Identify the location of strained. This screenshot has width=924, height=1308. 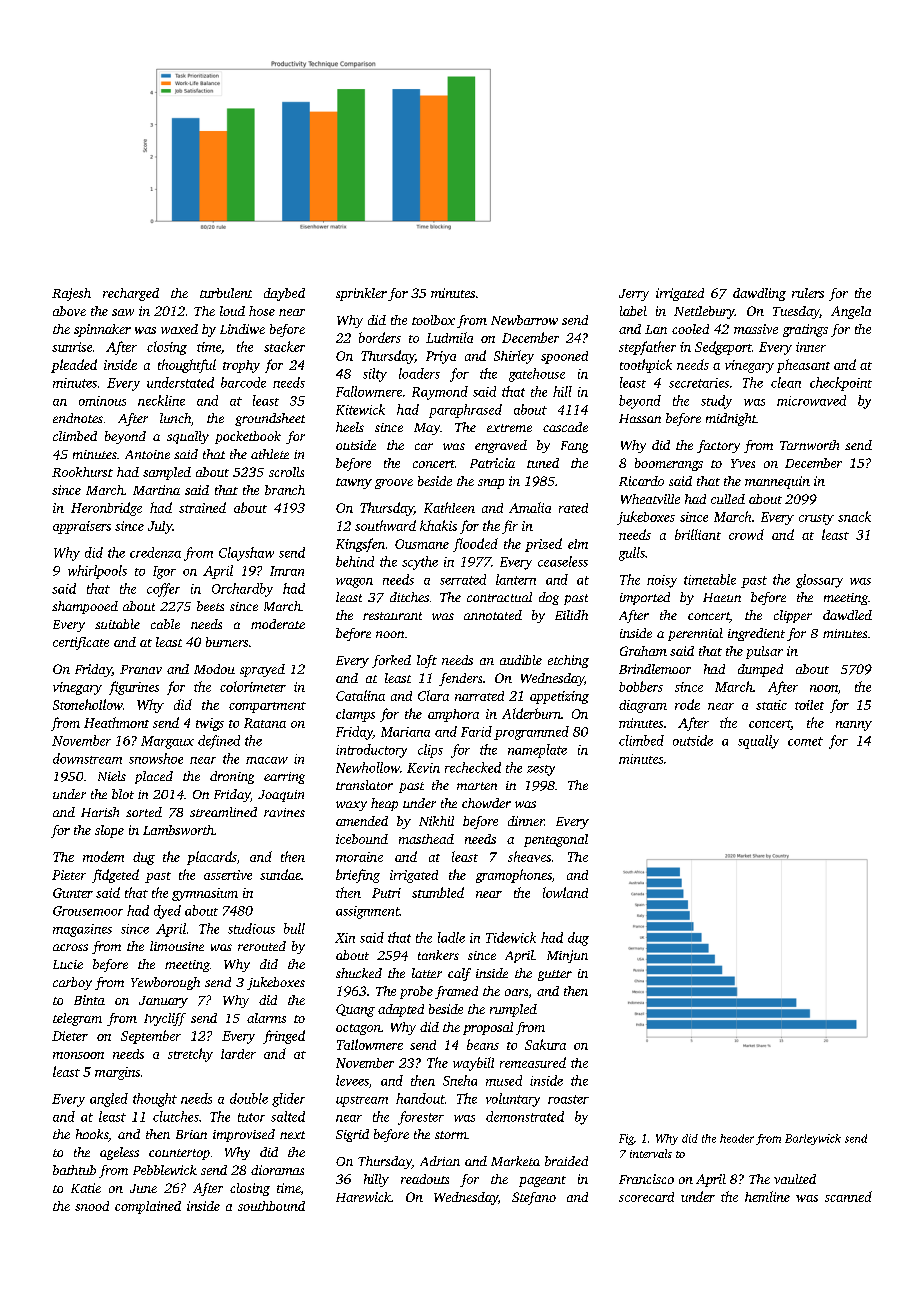
(202, 507).
